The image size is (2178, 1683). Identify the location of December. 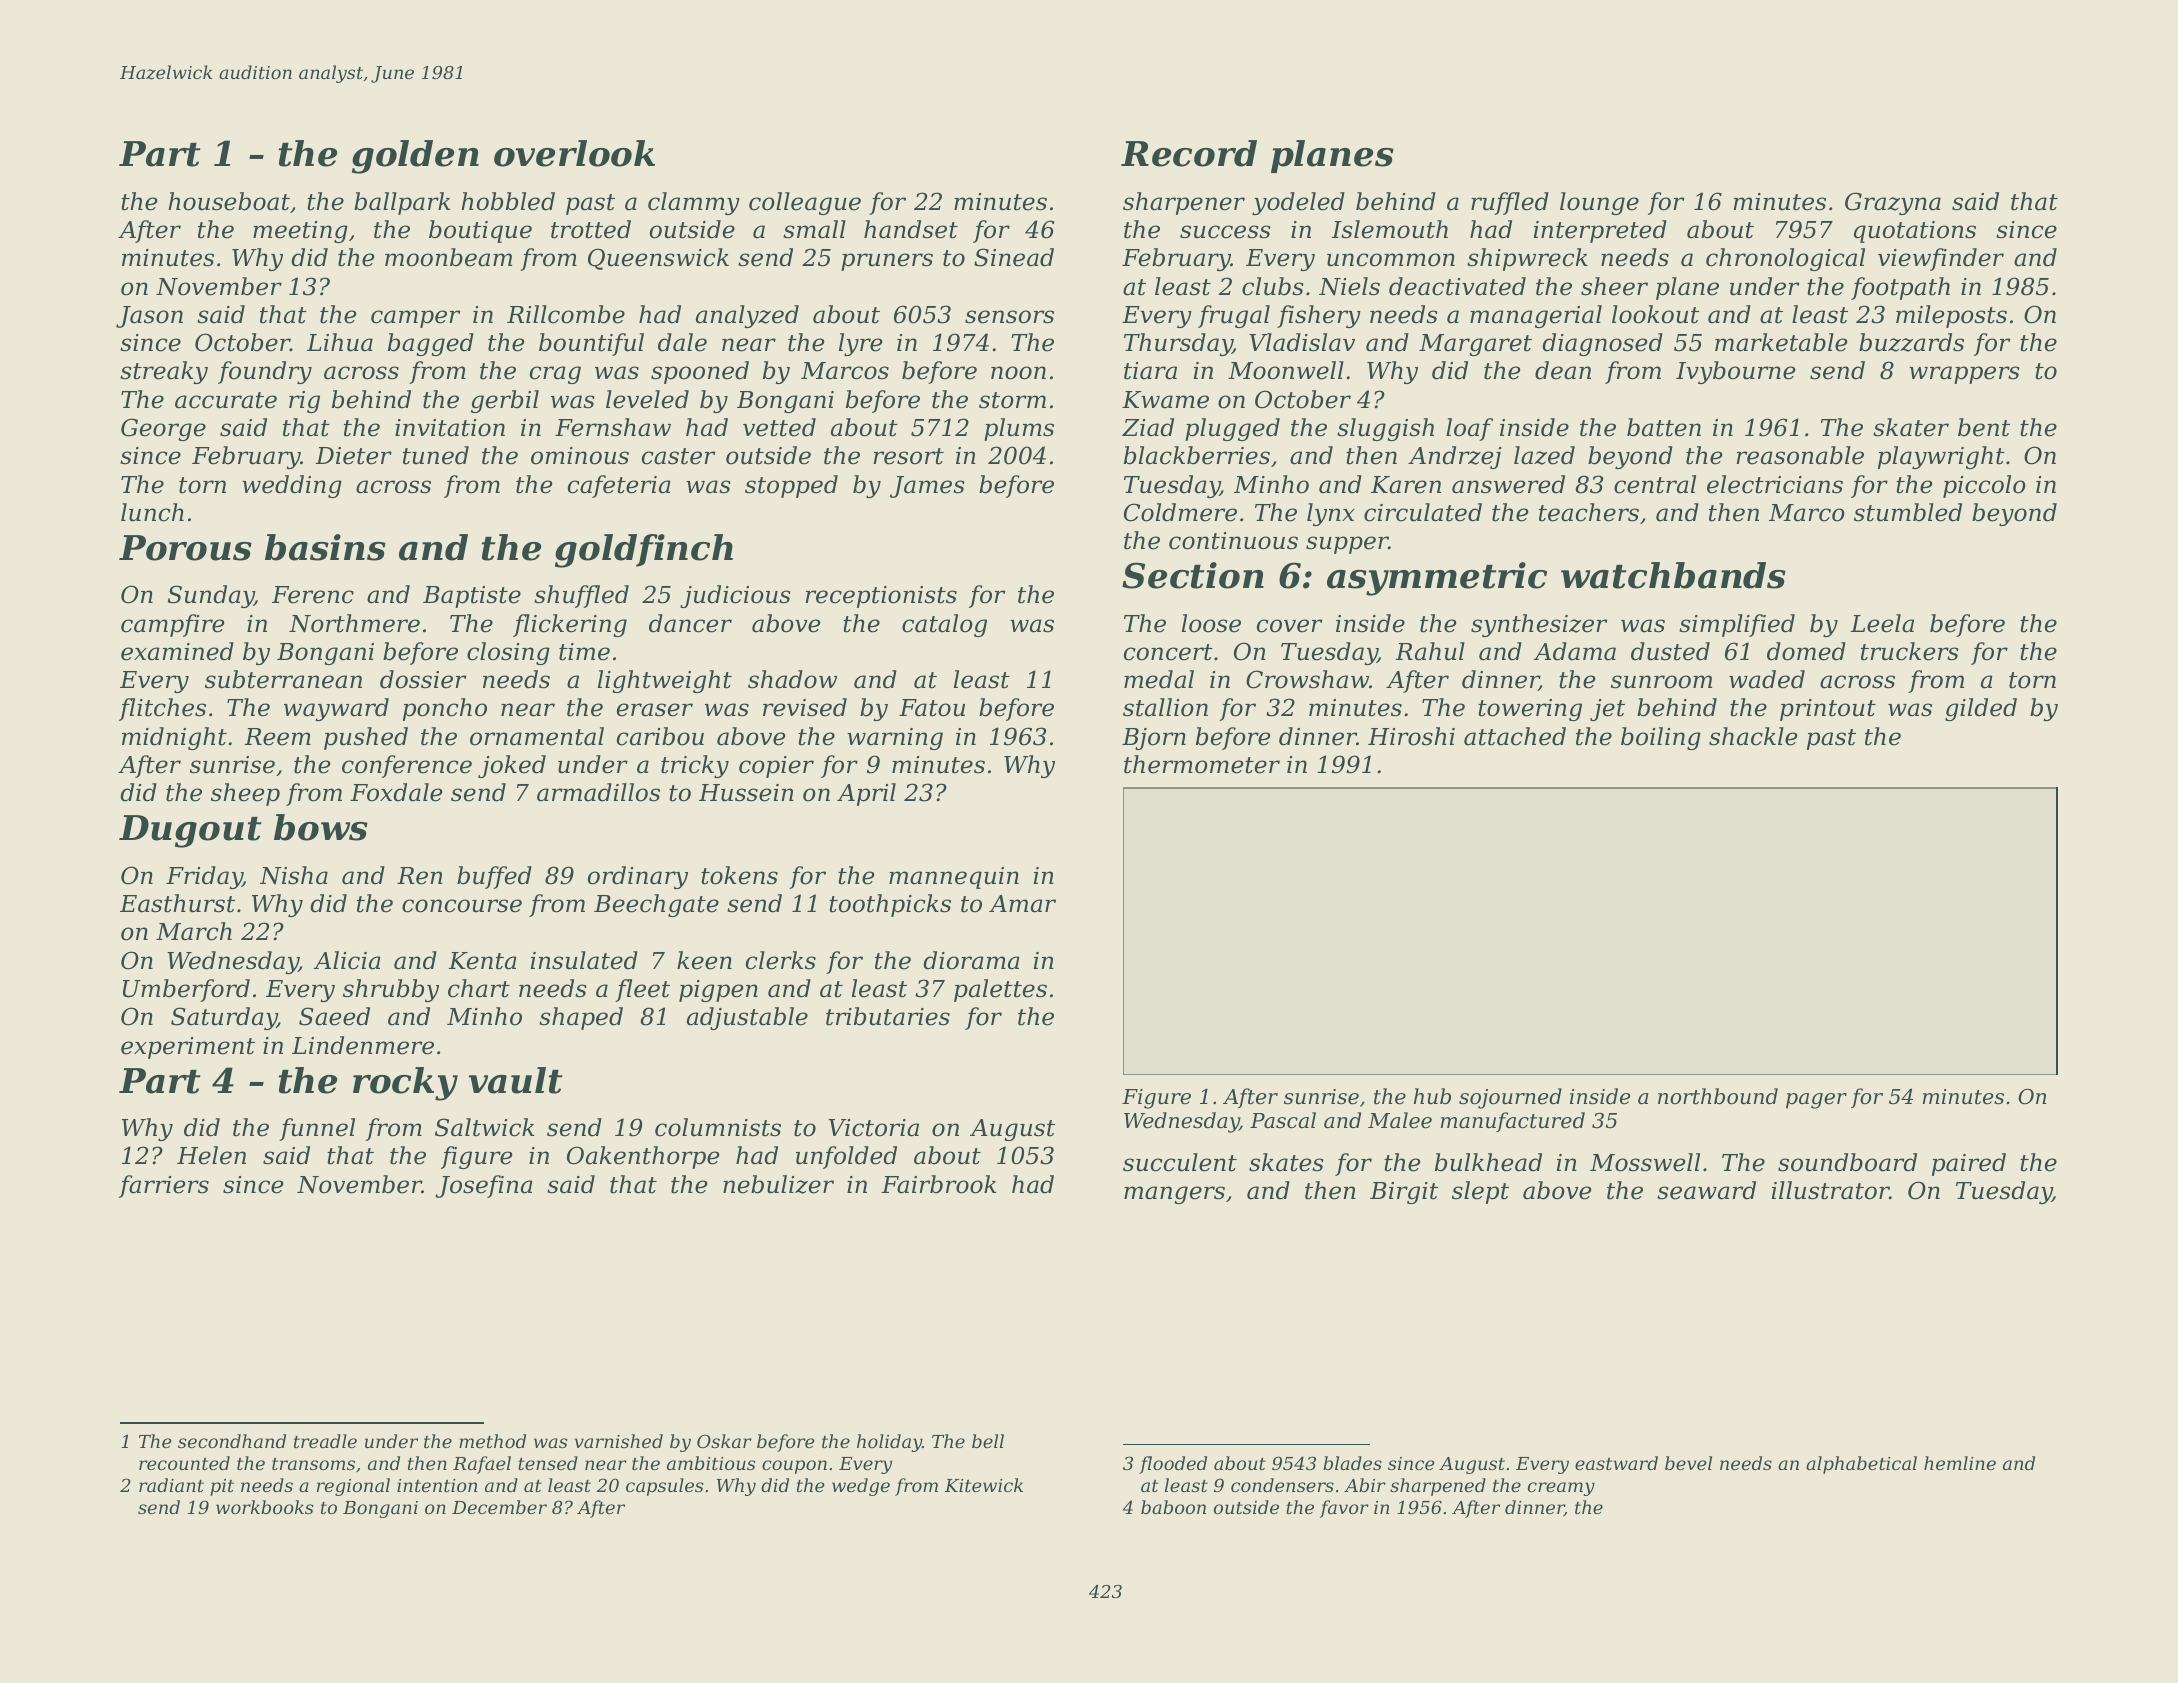
(499, 1507).
